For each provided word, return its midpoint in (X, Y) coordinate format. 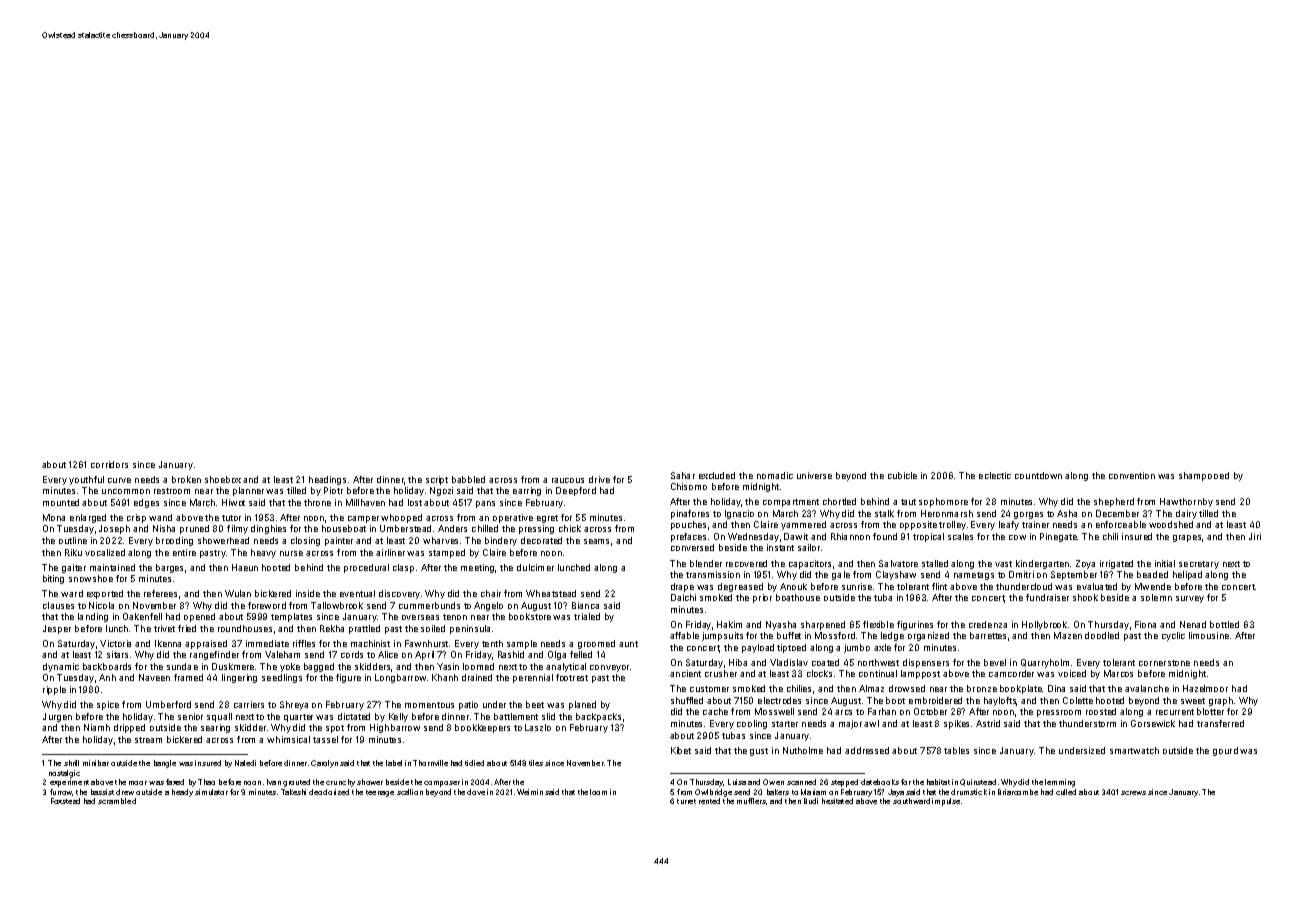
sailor (809, 547)
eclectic (995, 475)
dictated (354, 716)
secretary (1199, 565)
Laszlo (538, 727)
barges (169, 568)
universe (814, 475)
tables (956, 750)
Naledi (245, 763)
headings (327, 480)
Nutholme (803, 750)
